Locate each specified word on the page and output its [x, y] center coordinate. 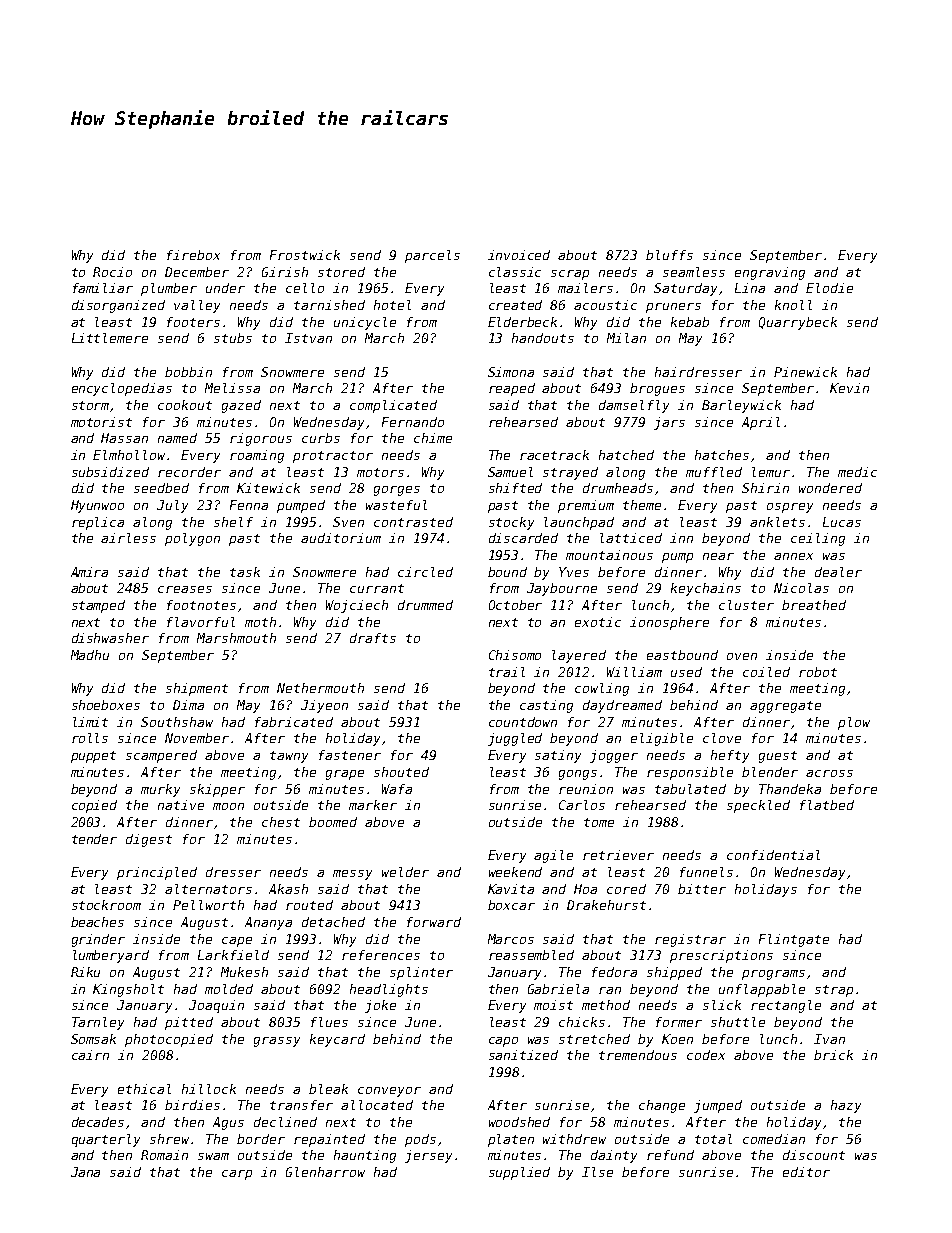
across [829, 773]
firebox [193, 255]
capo [503, 1042]
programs [773, 975]
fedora [614, 972]
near [718, 556]
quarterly [106, 1140]
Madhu [90, 655]
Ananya [268, 923]
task [245, 572]
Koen [677, 1039]
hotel [392, 305]
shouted [401, 772]
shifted [515, 488]
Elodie [829, 288]
